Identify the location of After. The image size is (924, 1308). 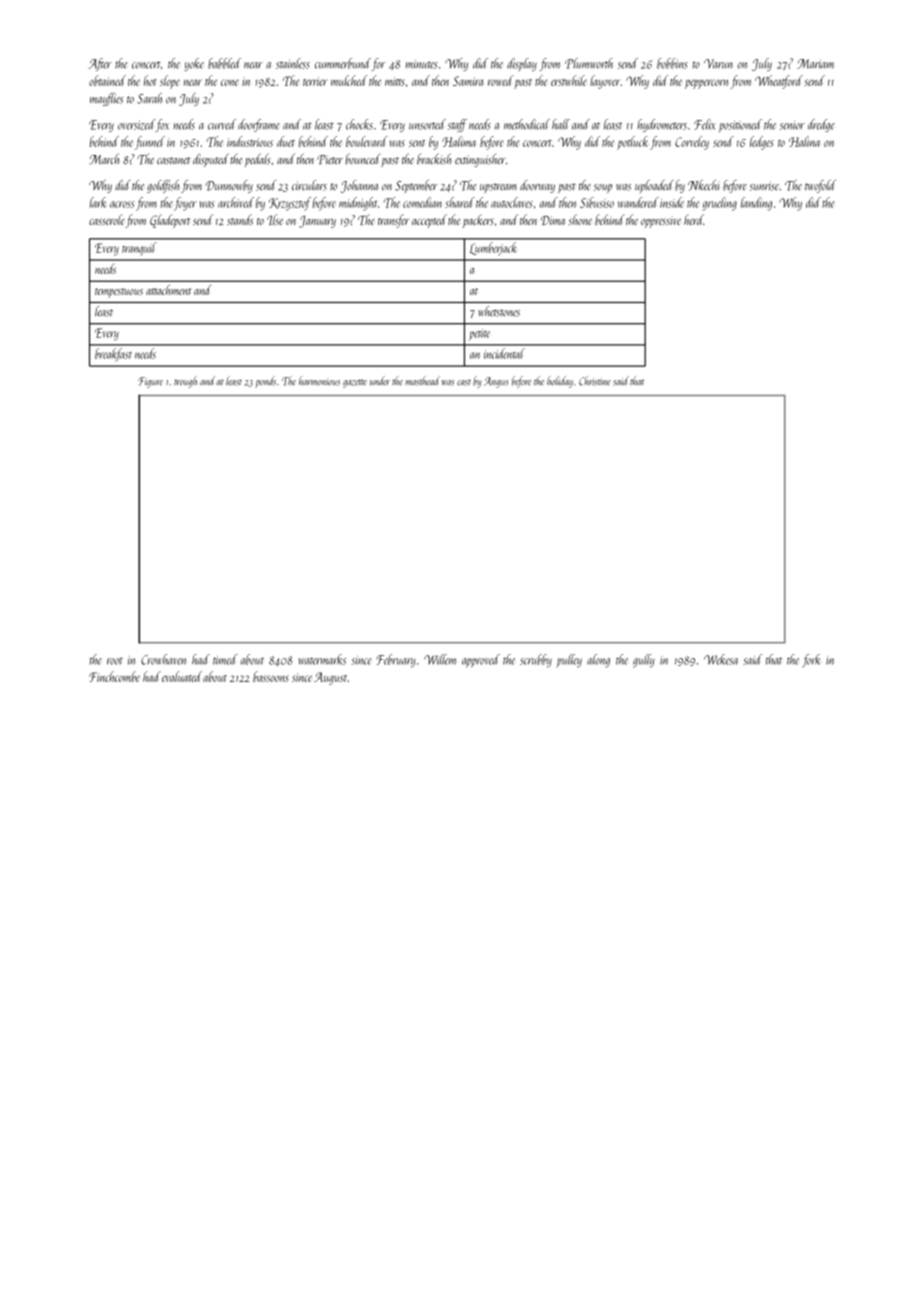
(100, 64).
